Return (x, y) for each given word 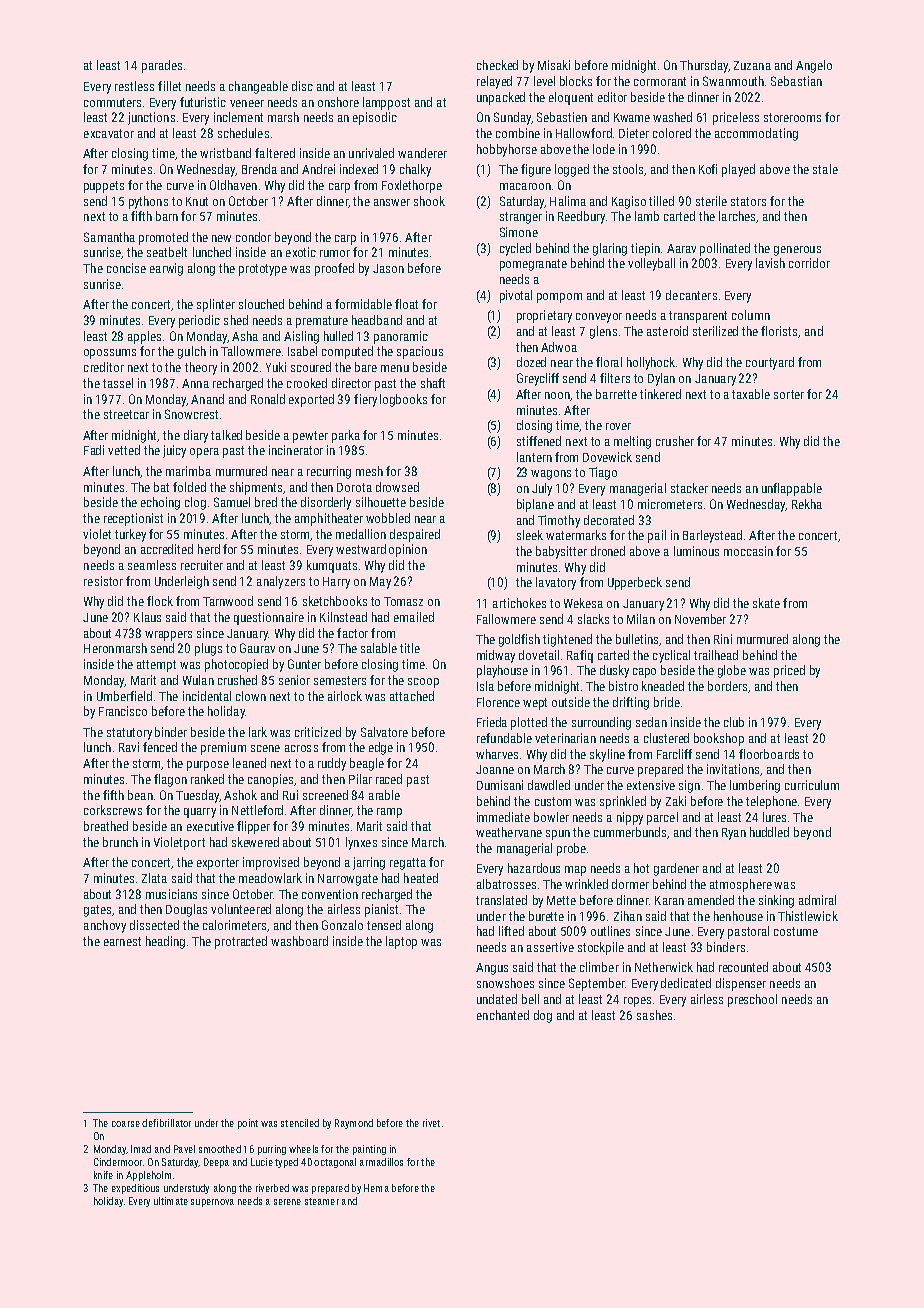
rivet (431, 1123)
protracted (241, 942)
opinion (408, 550)
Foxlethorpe (412, 186)
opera (204, 453)
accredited (167, 549)
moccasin (748, 551)
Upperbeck (635, 583)
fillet (169, 86)
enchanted (503, 1015)
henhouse (738, 916)
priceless (736, 118)
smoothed (220, 1149)
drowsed (397, 487)
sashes (654, 1015)
